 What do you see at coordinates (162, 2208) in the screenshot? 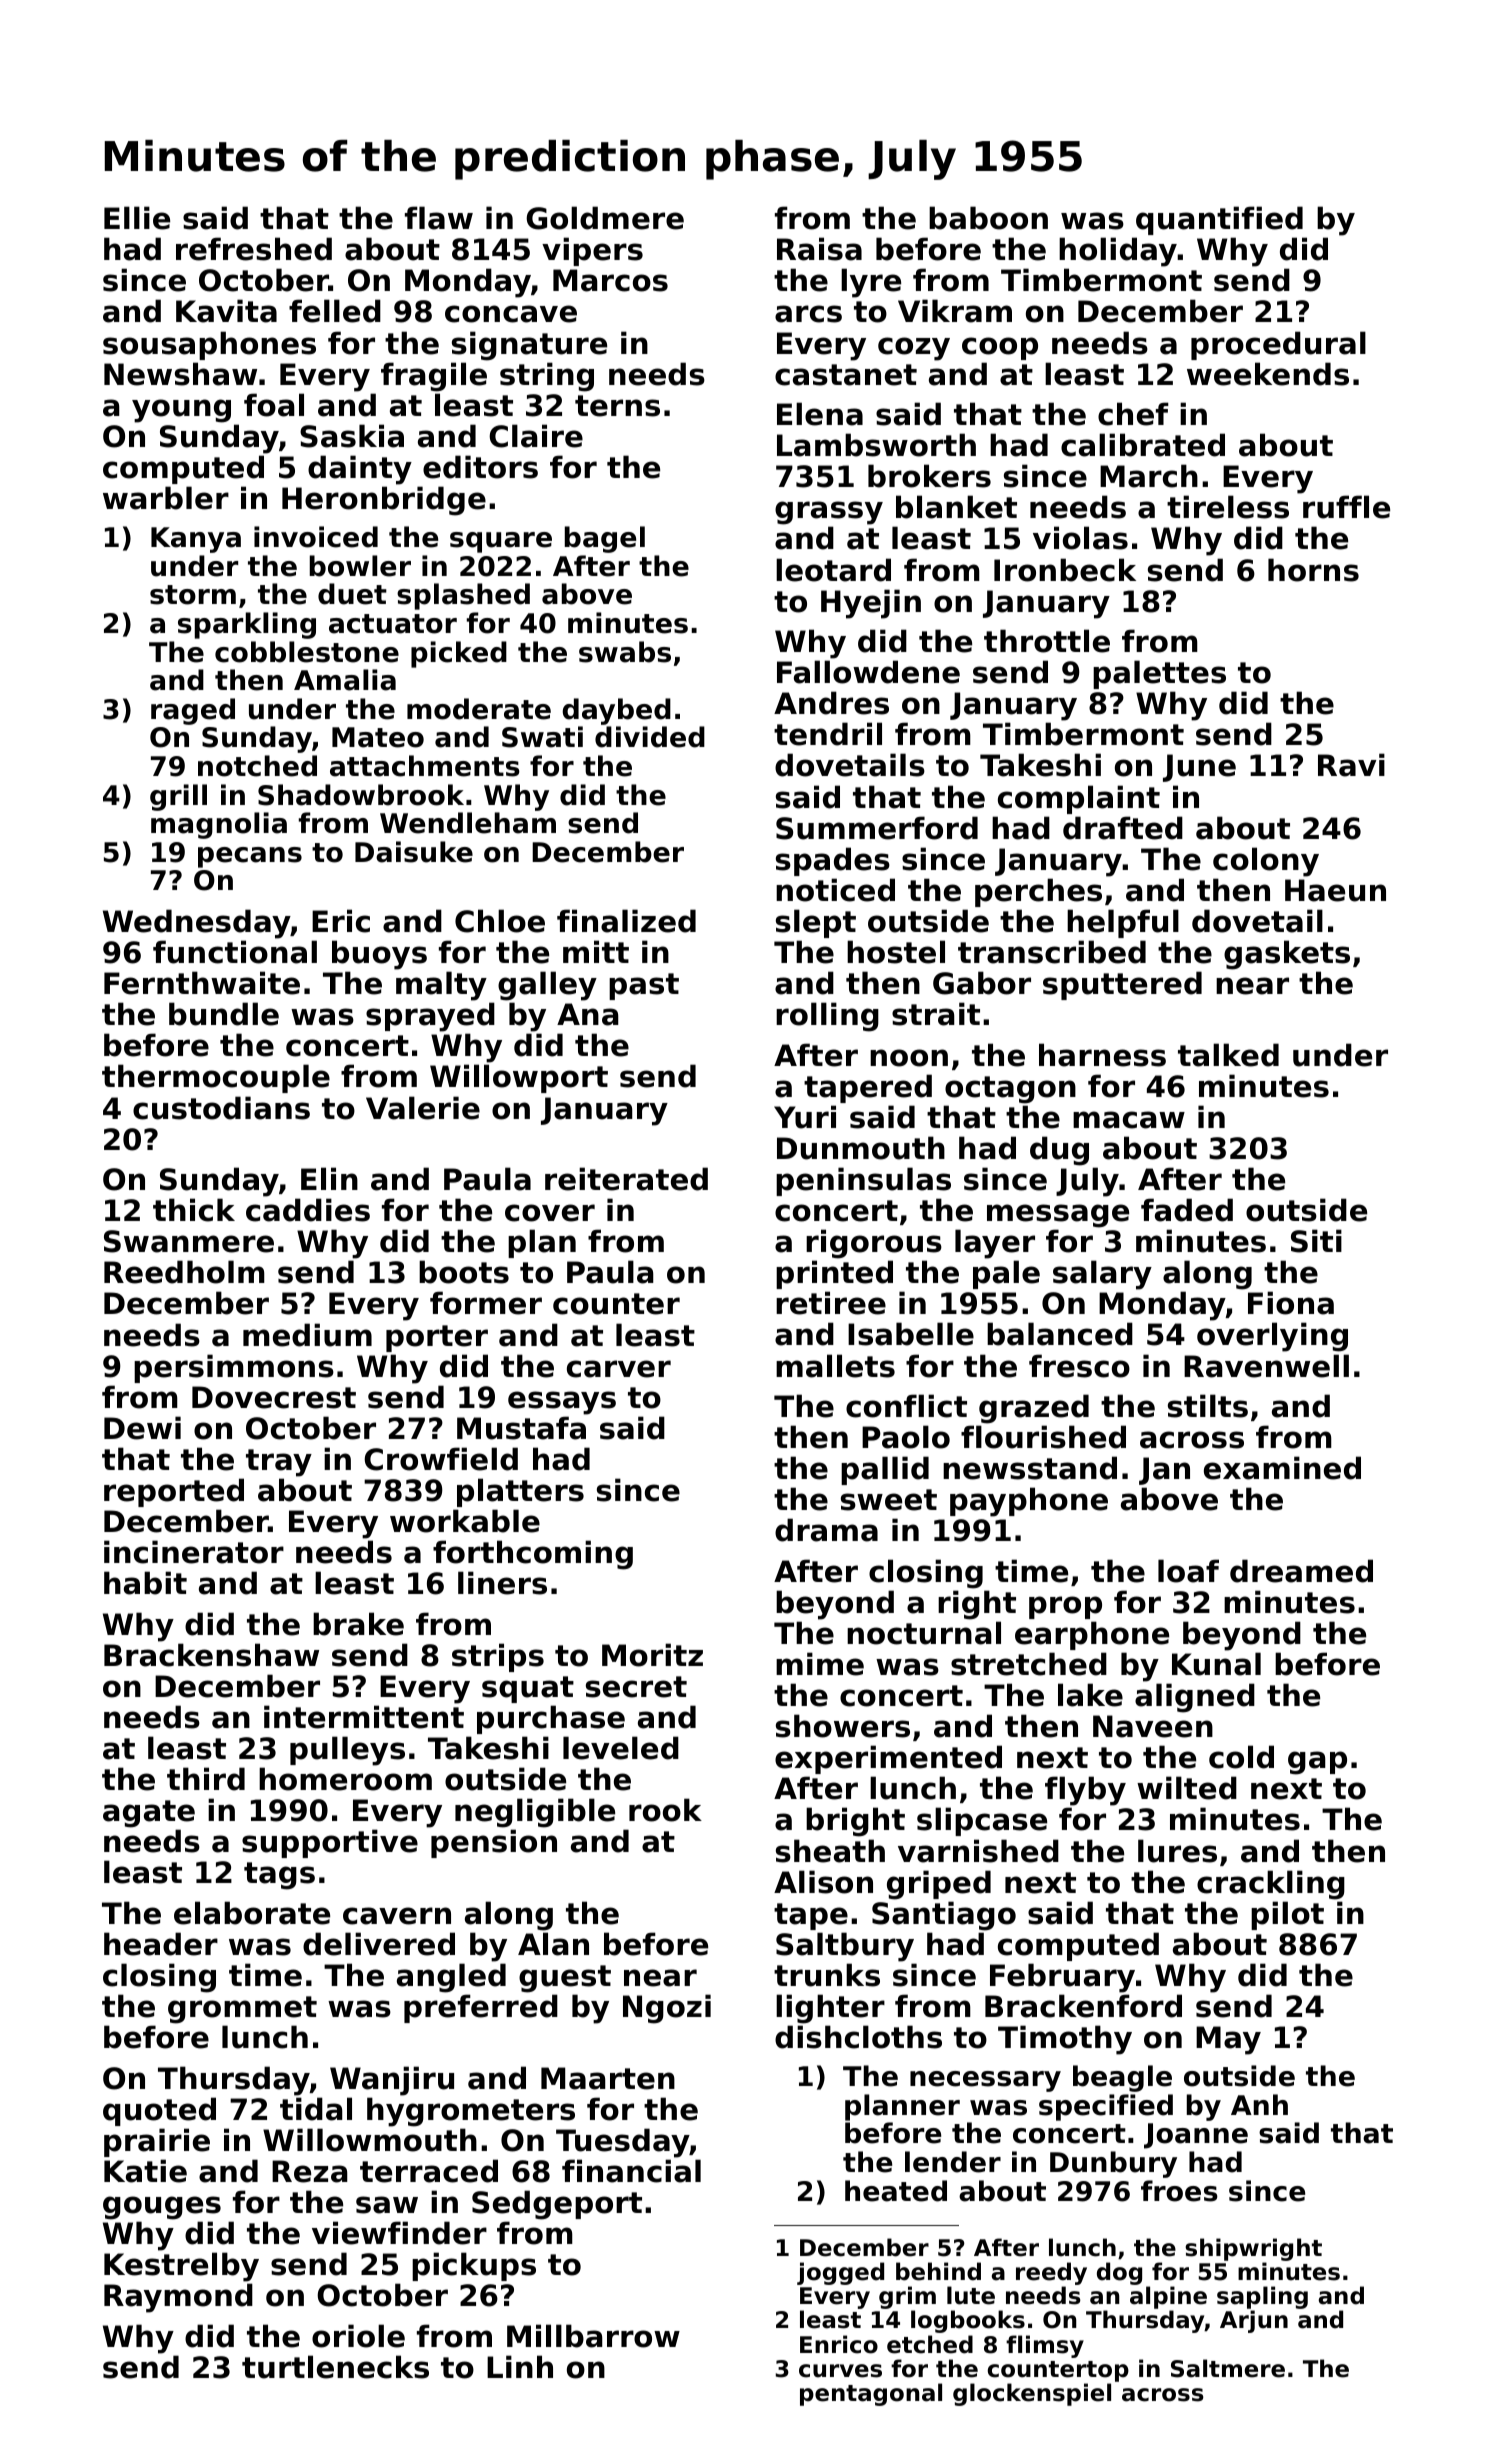
I see `gouges` at bounding box center [162, 2208].
